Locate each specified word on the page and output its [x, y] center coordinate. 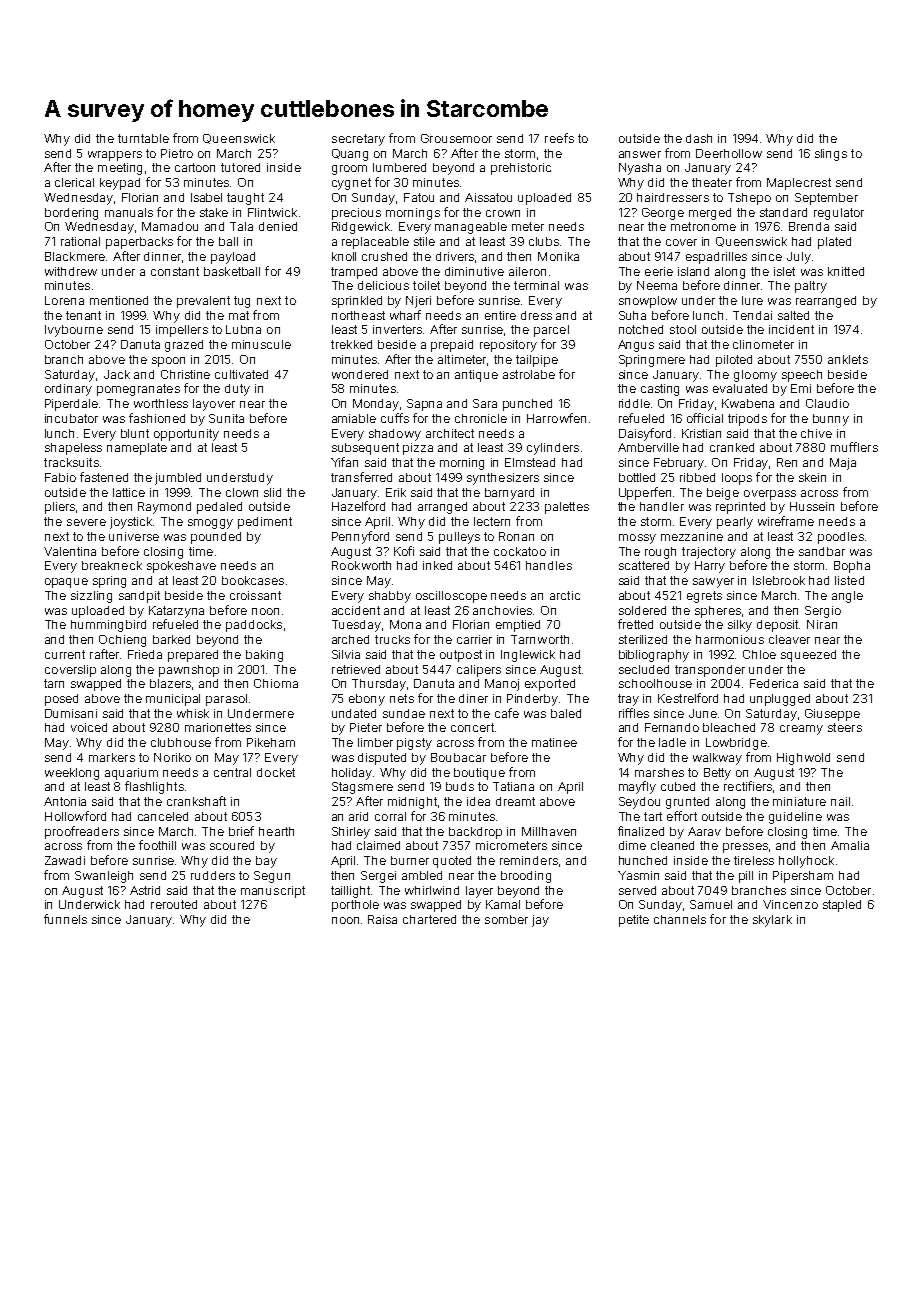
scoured [232, 845]
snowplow [648, 302]
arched [350, 639]
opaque [66, 583]
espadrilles [716, 258]
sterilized [643, 639]
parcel [551, 331]
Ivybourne [74, 331]
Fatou [419, 197]
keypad [120, 184]
